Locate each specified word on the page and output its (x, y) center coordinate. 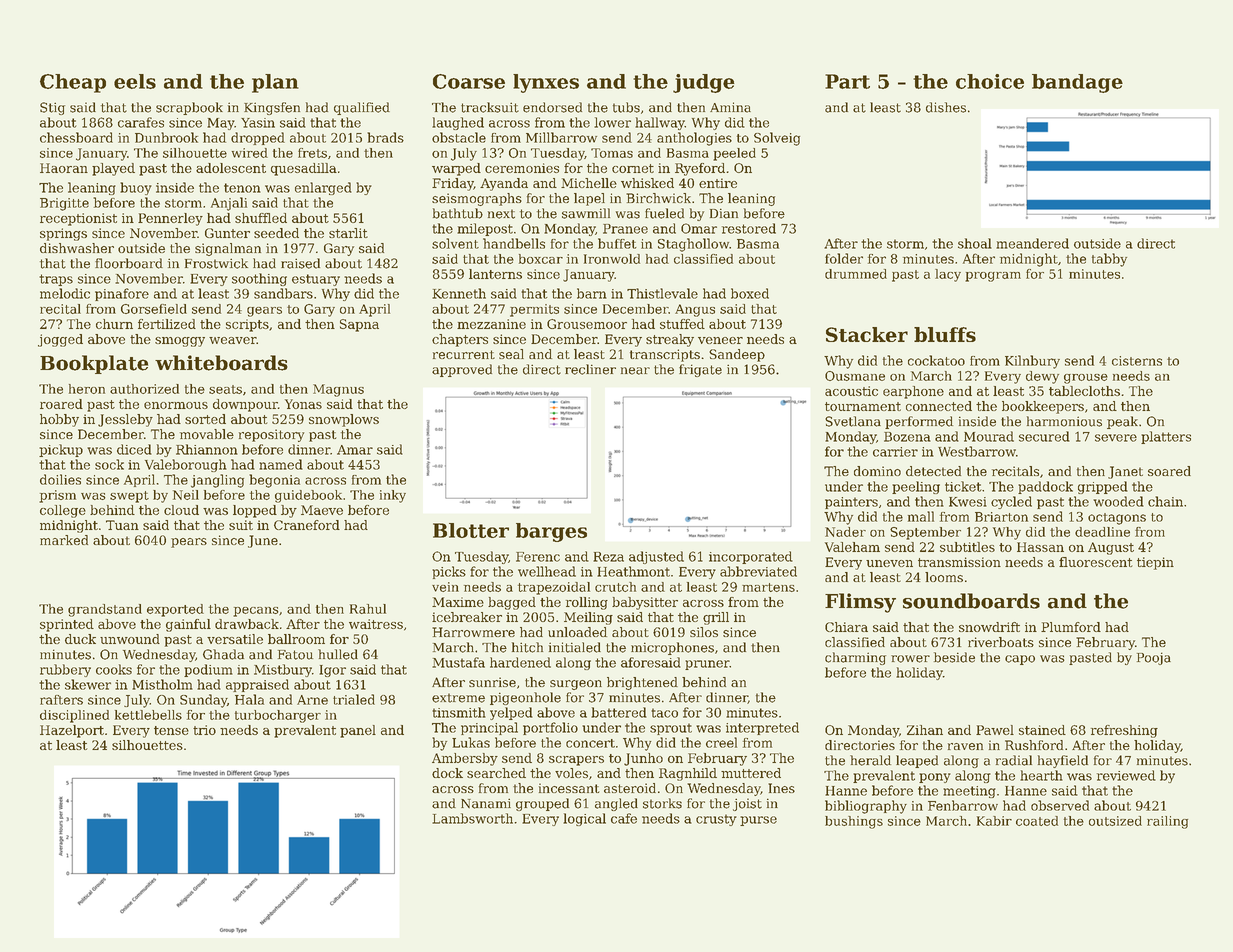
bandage (1077, 83)
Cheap (73, 83)
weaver (232, 340)
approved (462, 370)
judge (704, 83)
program (993, 277)
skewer (88, 684)
